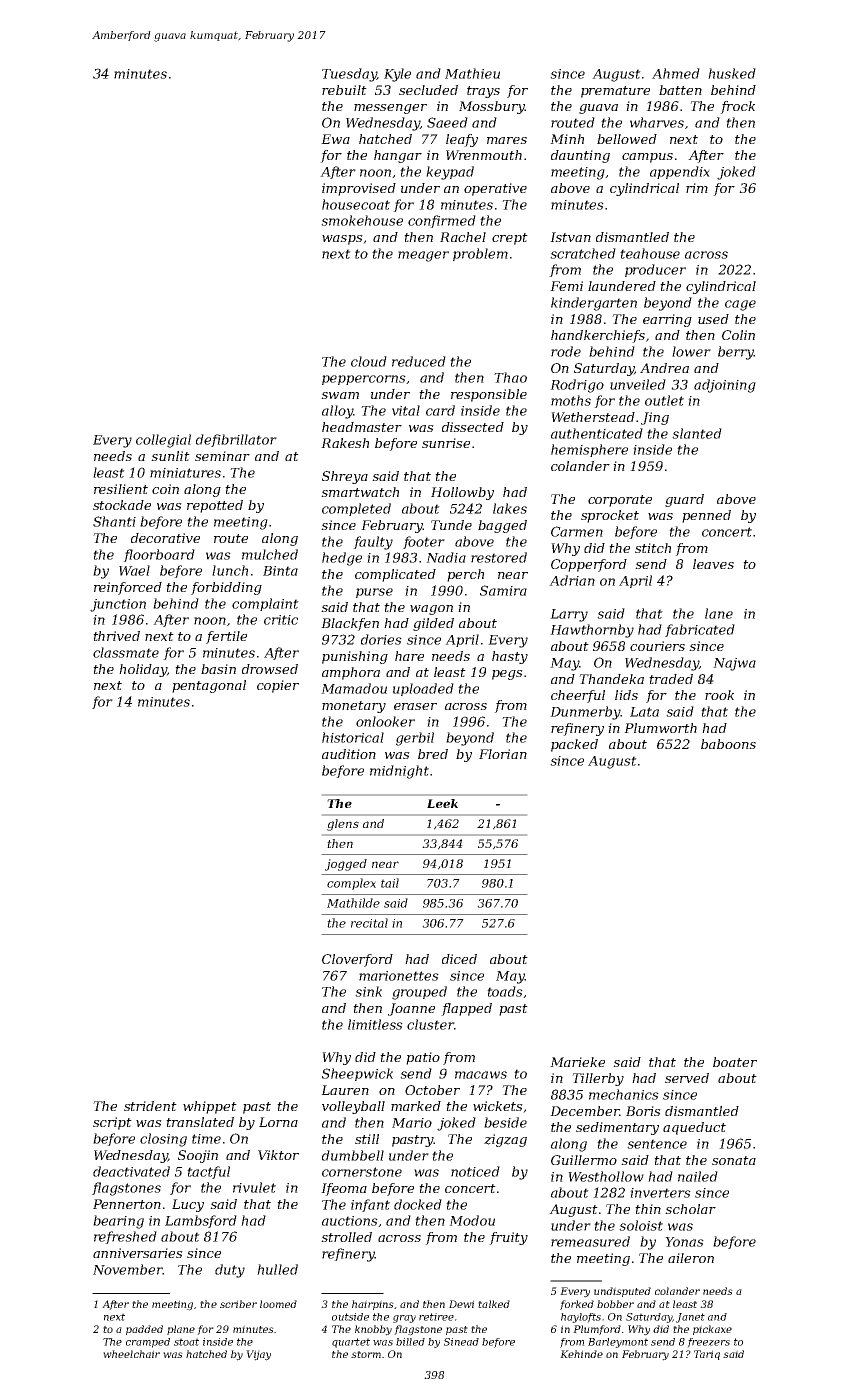  Describe the element at coordinates (335, 139) in the screenshot. I see `Ewa` at that location.
